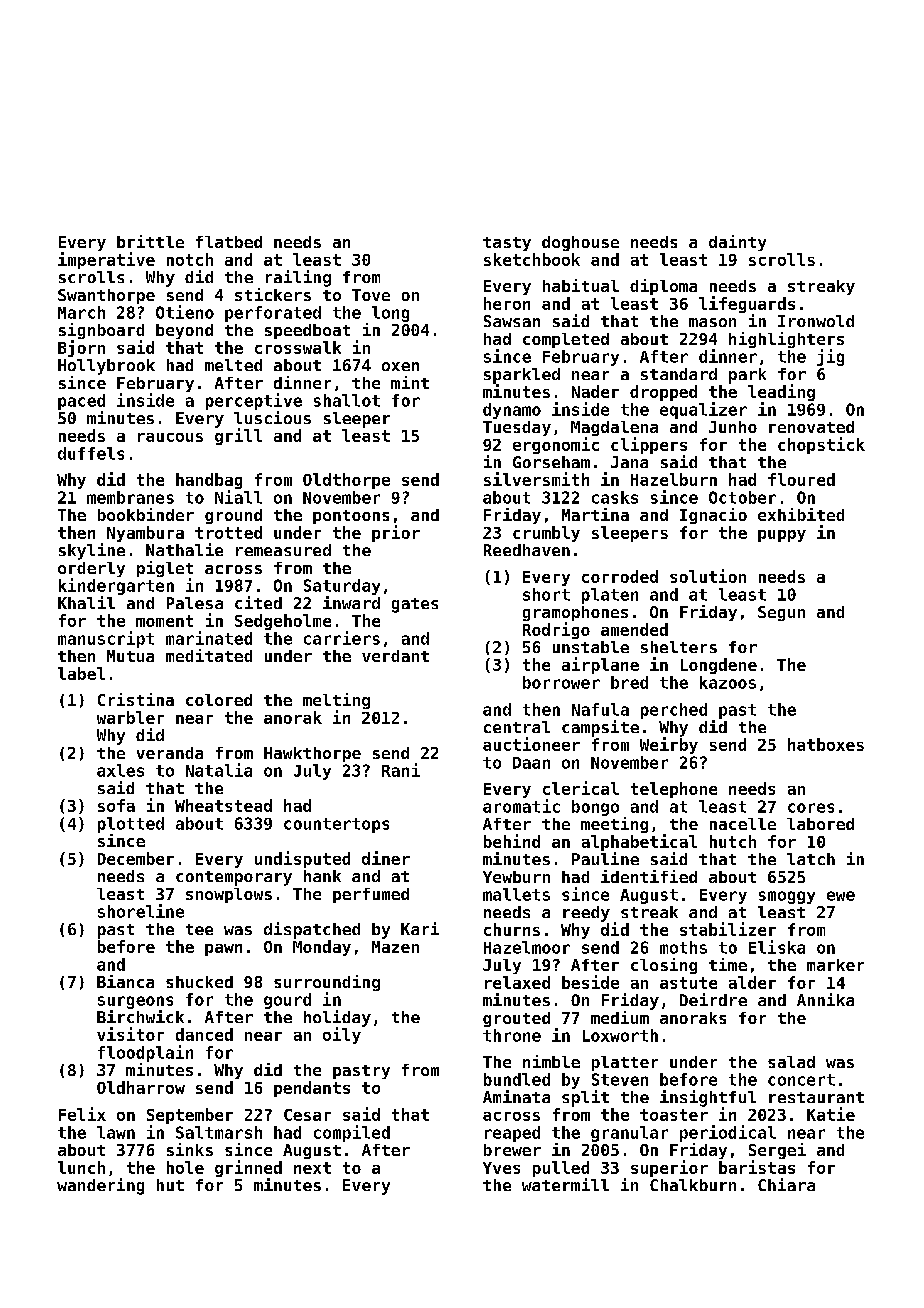  I want to click on next, so click(312, 1168).
